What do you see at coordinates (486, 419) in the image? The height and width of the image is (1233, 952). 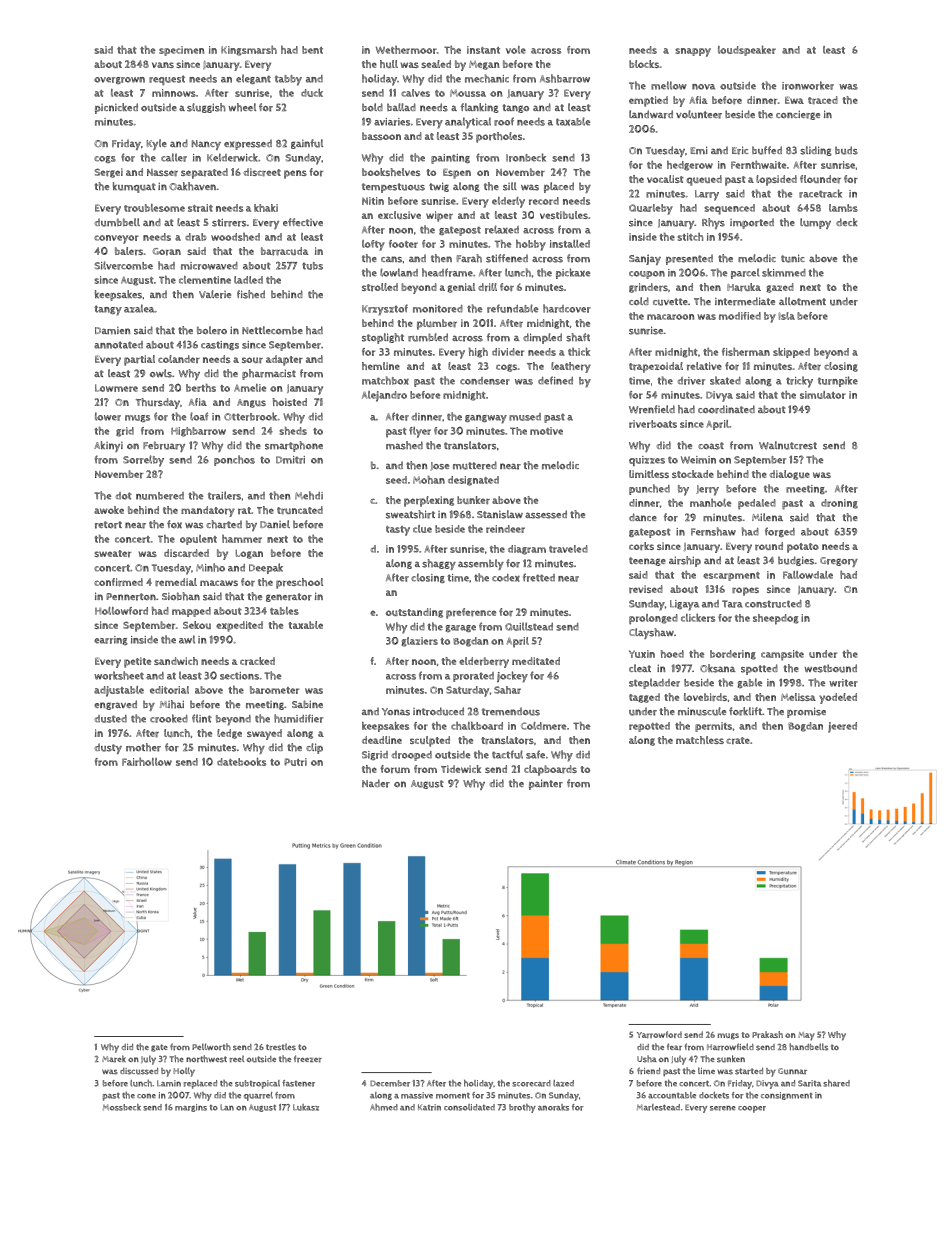 I see `gangway` at bounding box center [486, 419].
